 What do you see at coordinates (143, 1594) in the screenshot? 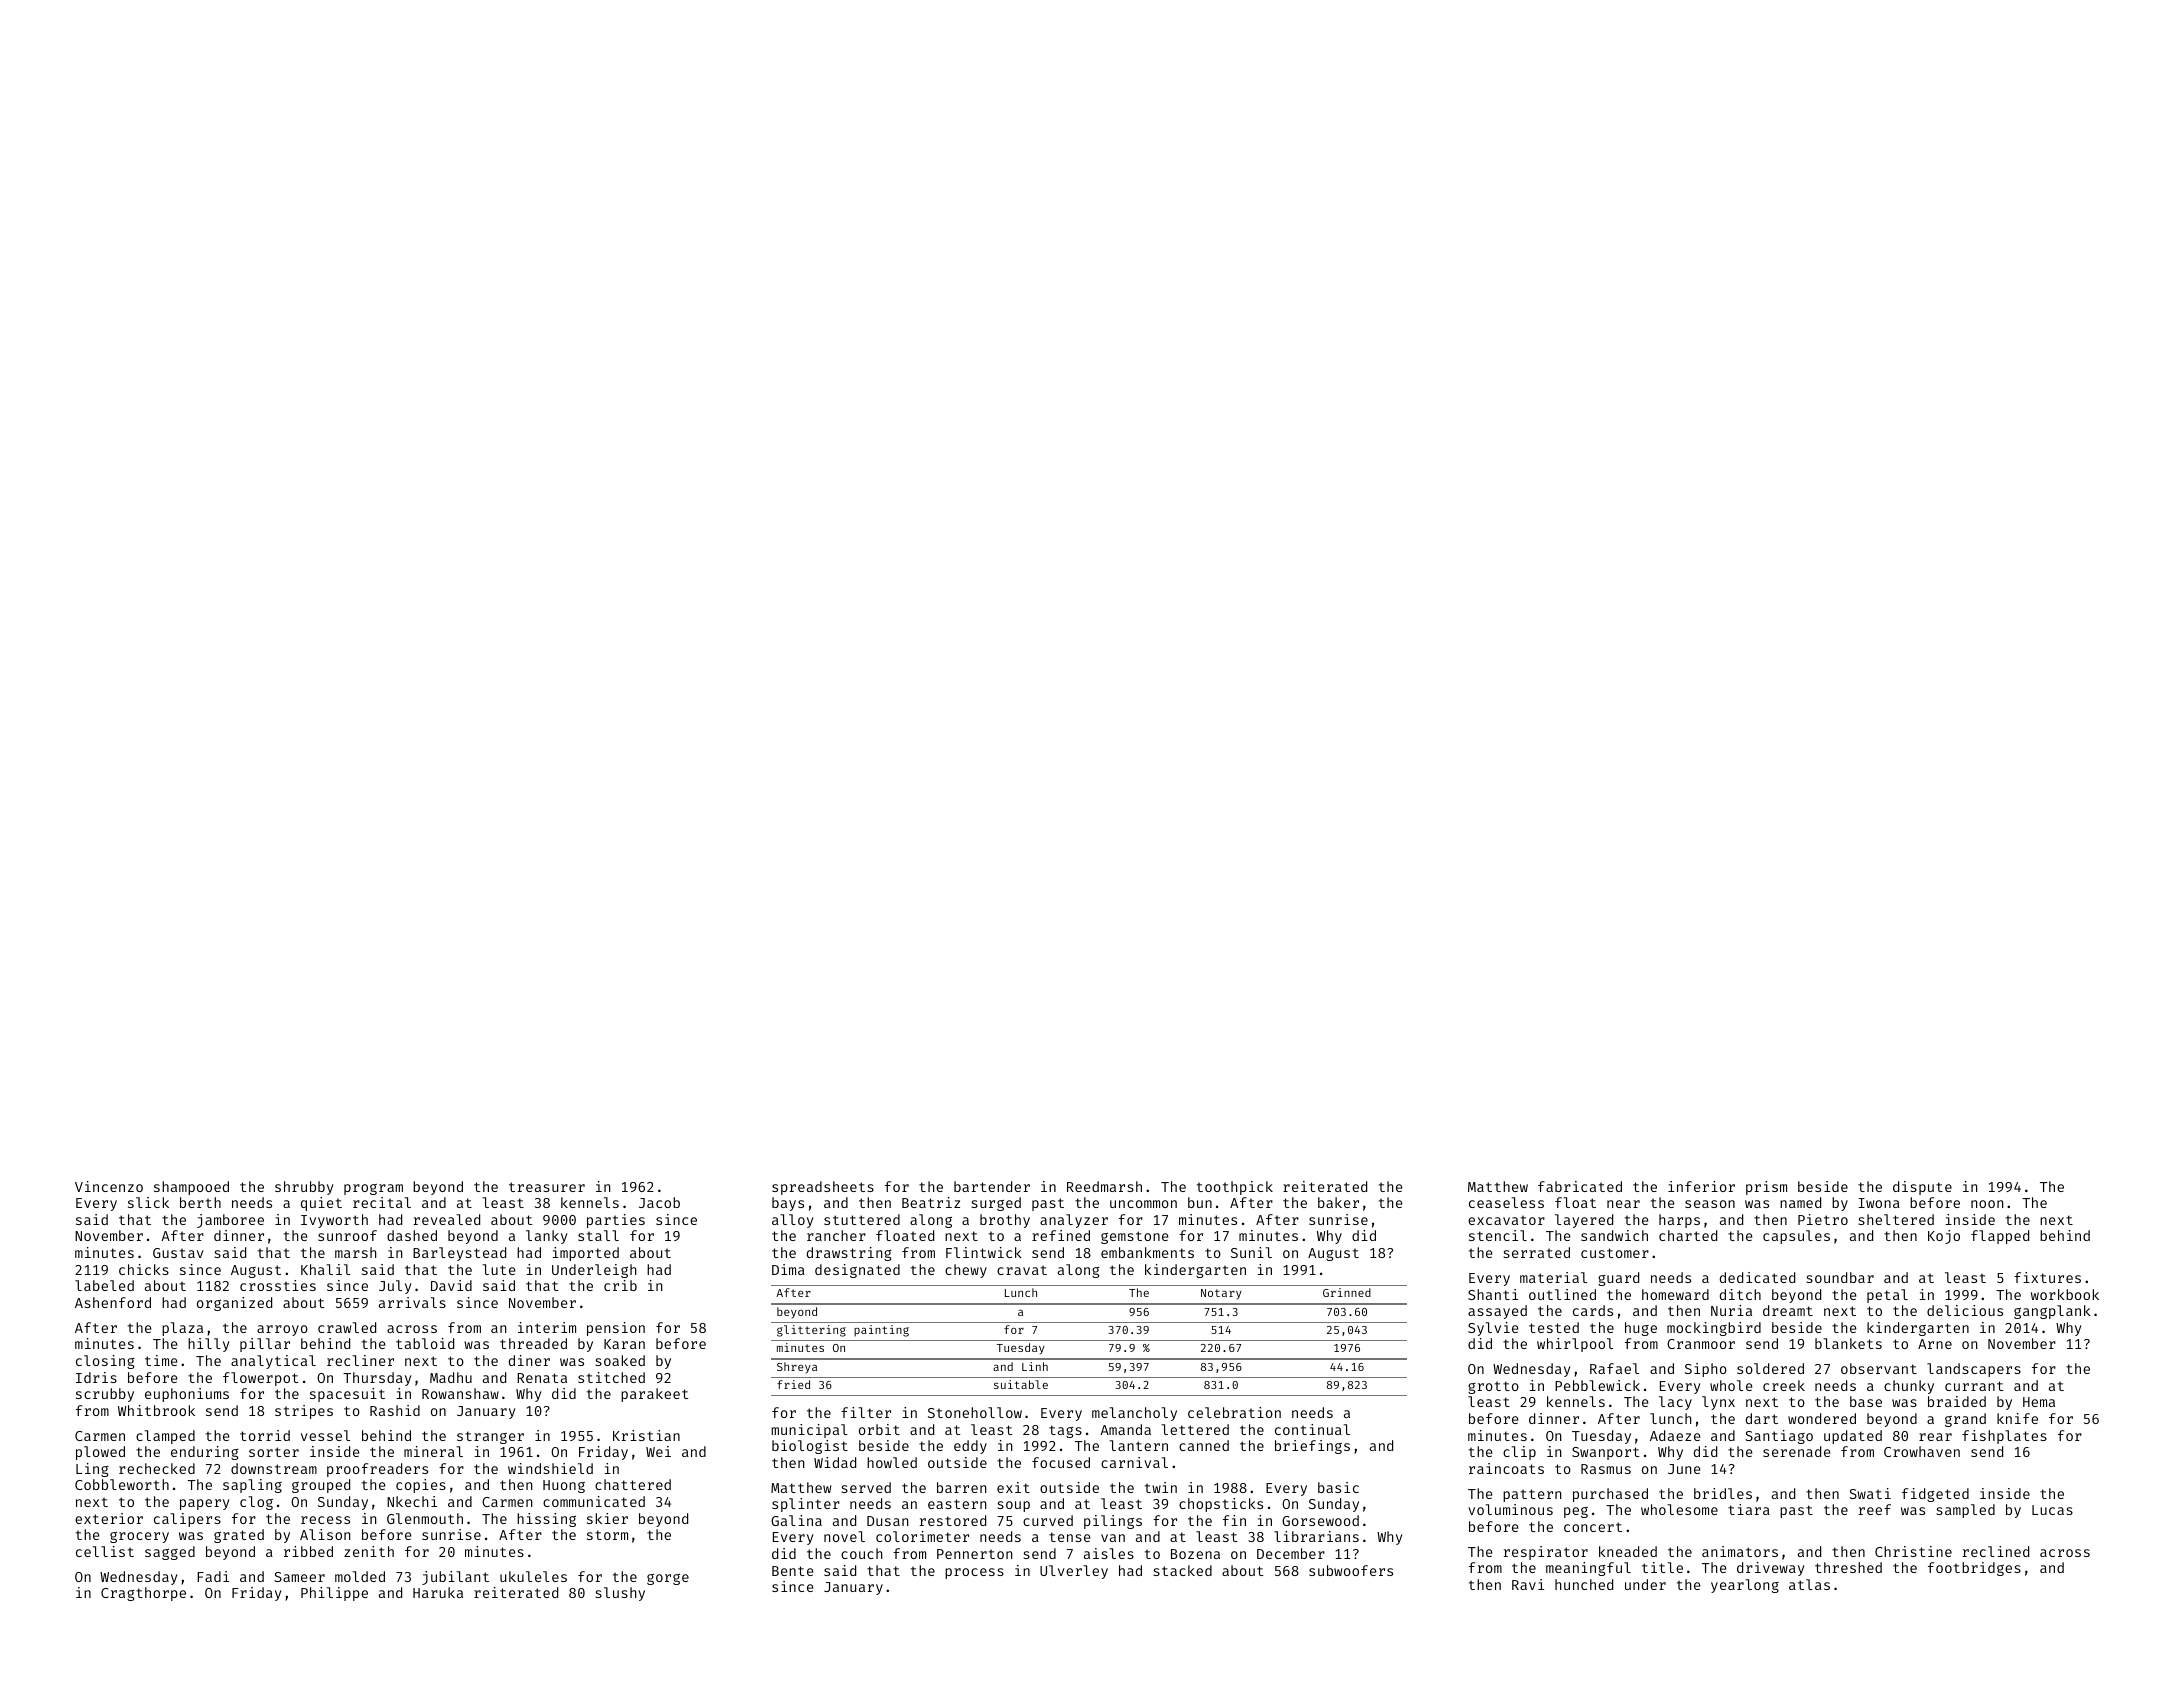
I see `Cragthorpe` at bounding box center [143, 1594].
